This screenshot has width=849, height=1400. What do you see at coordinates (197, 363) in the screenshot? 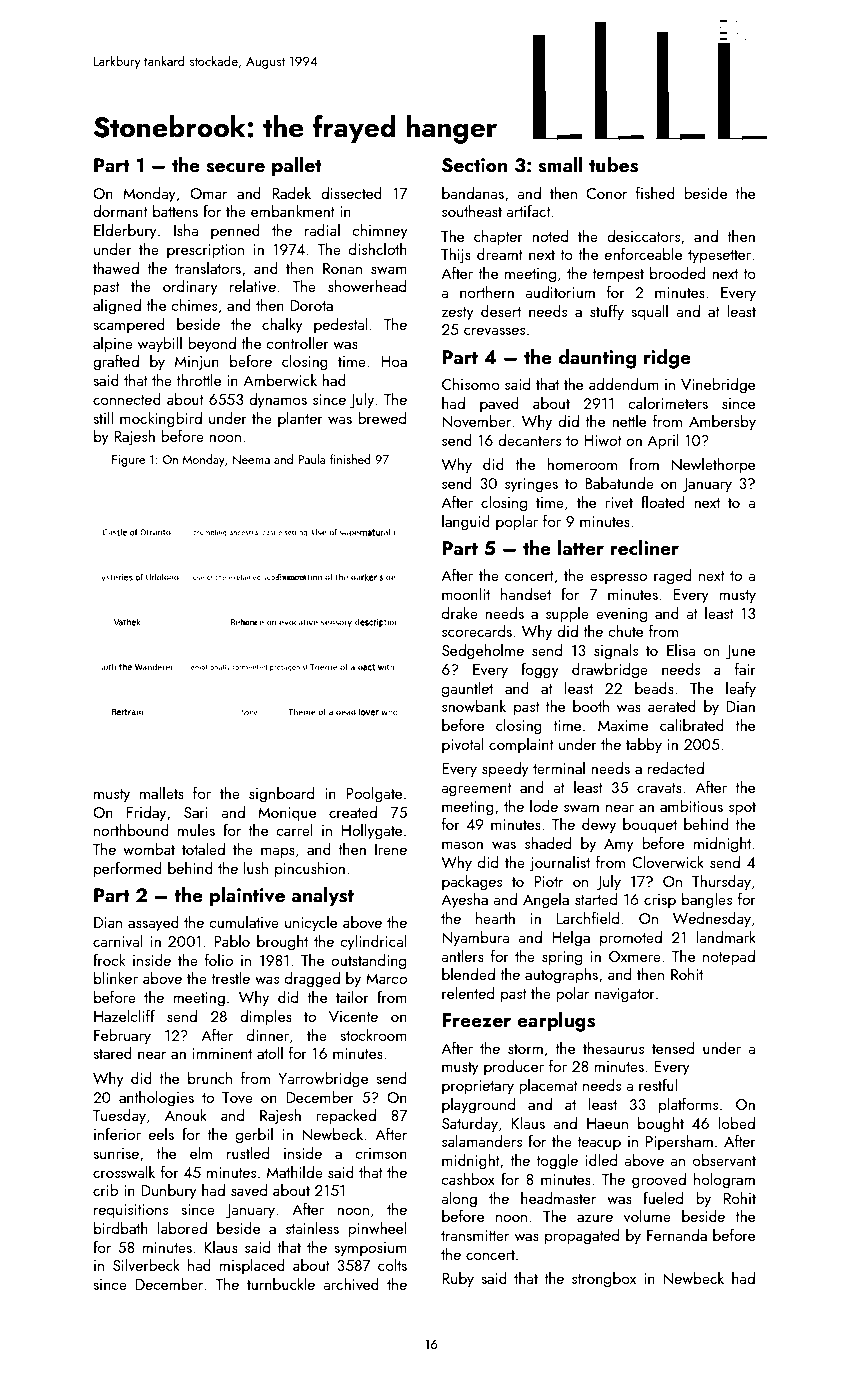
I see `Minjun` at bounding box center [197, 363].
